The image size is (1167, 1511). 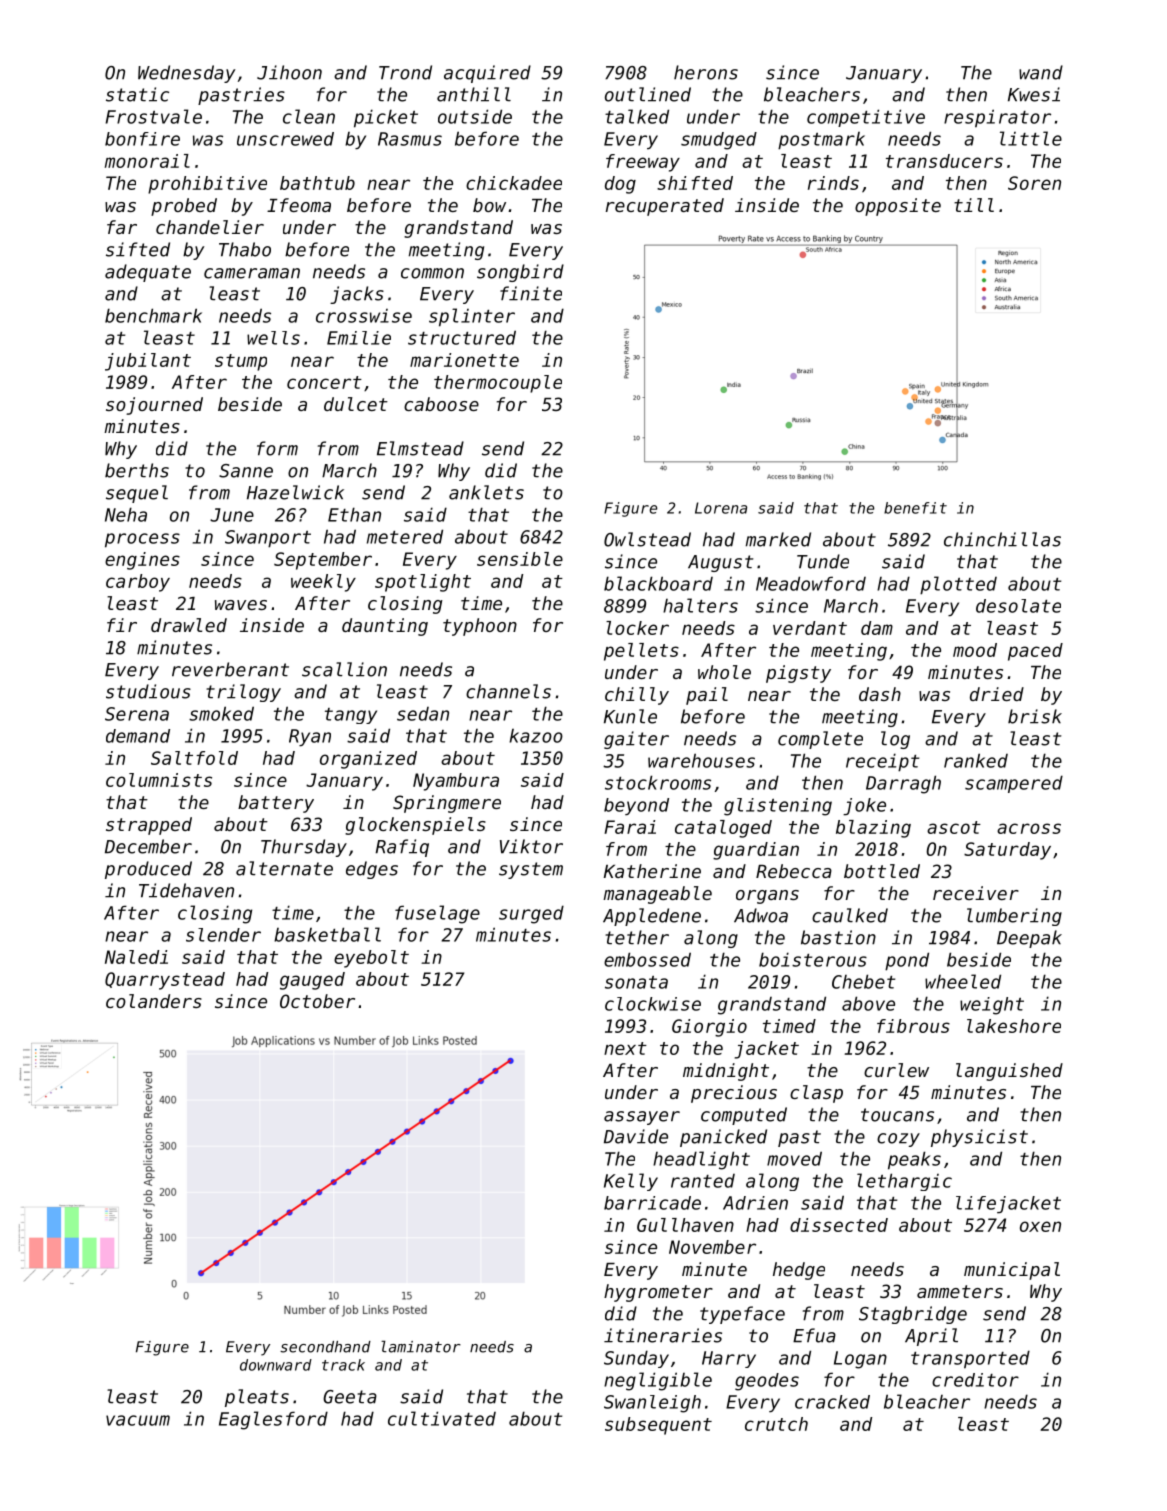 What do you see at coordinates (652, 871) in the screenshot?
I see `Katherine` at bounding box center [652, 871].
